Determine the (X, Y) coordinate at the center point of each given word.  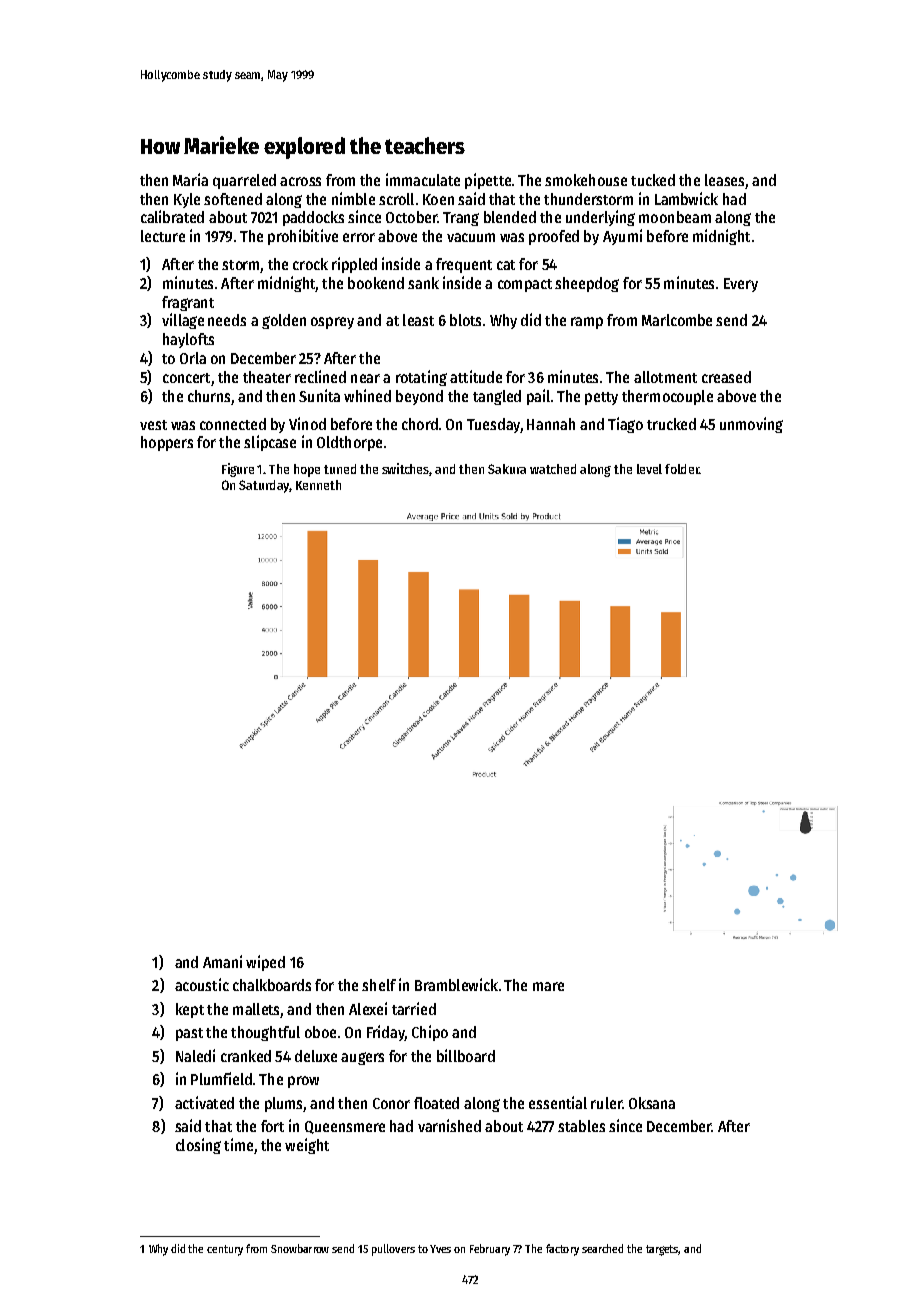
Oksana (652, 1103)
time (238, 1144)
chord (420, 424)
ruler (606, 1103)
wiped (265, 963)
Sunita (319, 395)
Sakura (507, 469)
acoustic (202, 984)
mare (548, 986)
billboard (466, 1055)
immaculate (423, 179)
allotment (665, 377)
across (300, 181)
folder (682, 469)
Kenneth (318, 485)
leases (724, 180)
